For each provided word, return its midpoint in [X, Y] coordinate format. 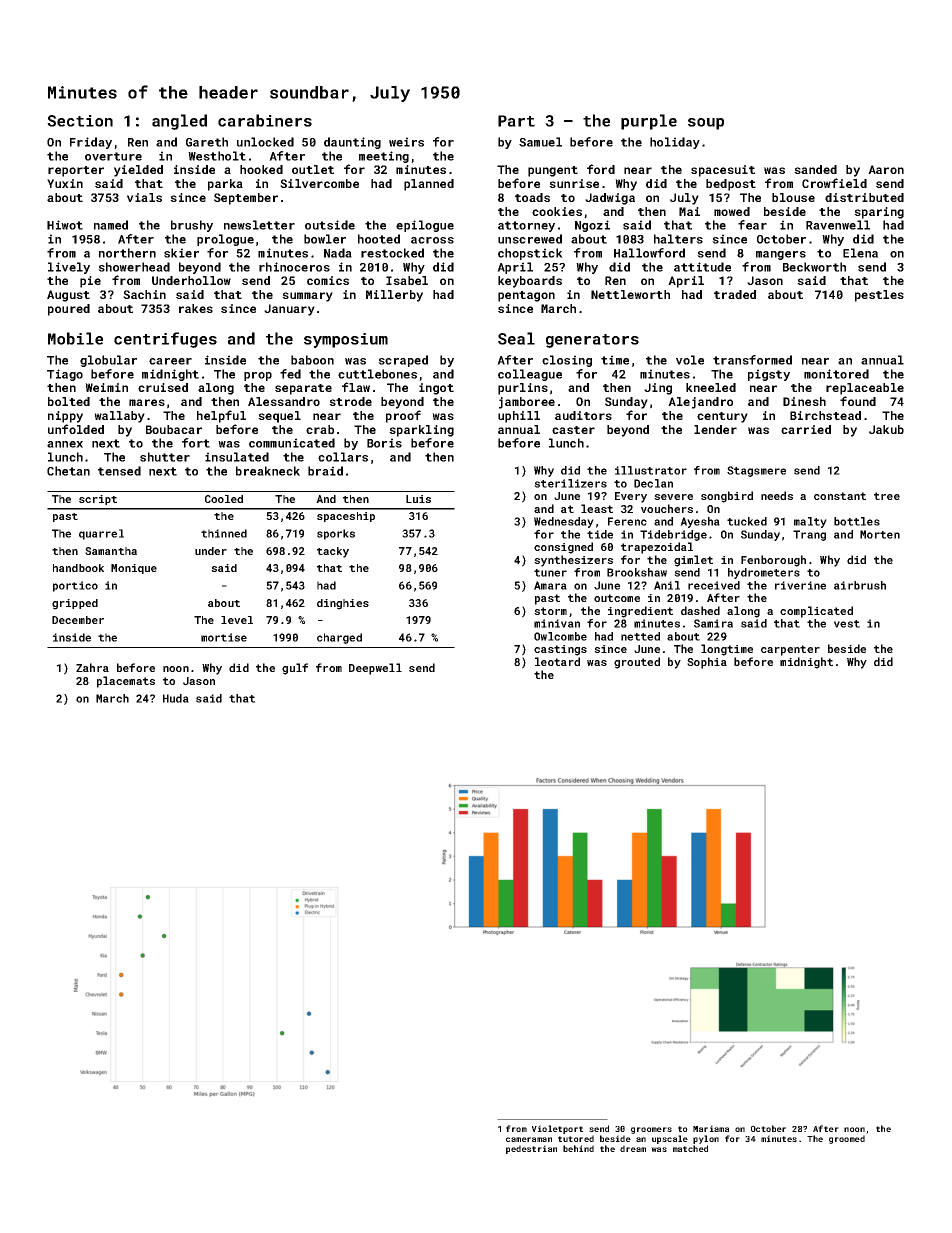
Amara [550, 585]
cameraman [529, 1139]
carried [806, 429]
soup [706, 124]
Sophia [707, 663]
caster [573, 430]
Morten [880, 534]
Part [516, 121]
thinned [224, 533]
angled [179, 122]
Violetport [557, 1129]
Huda [176, 698]
